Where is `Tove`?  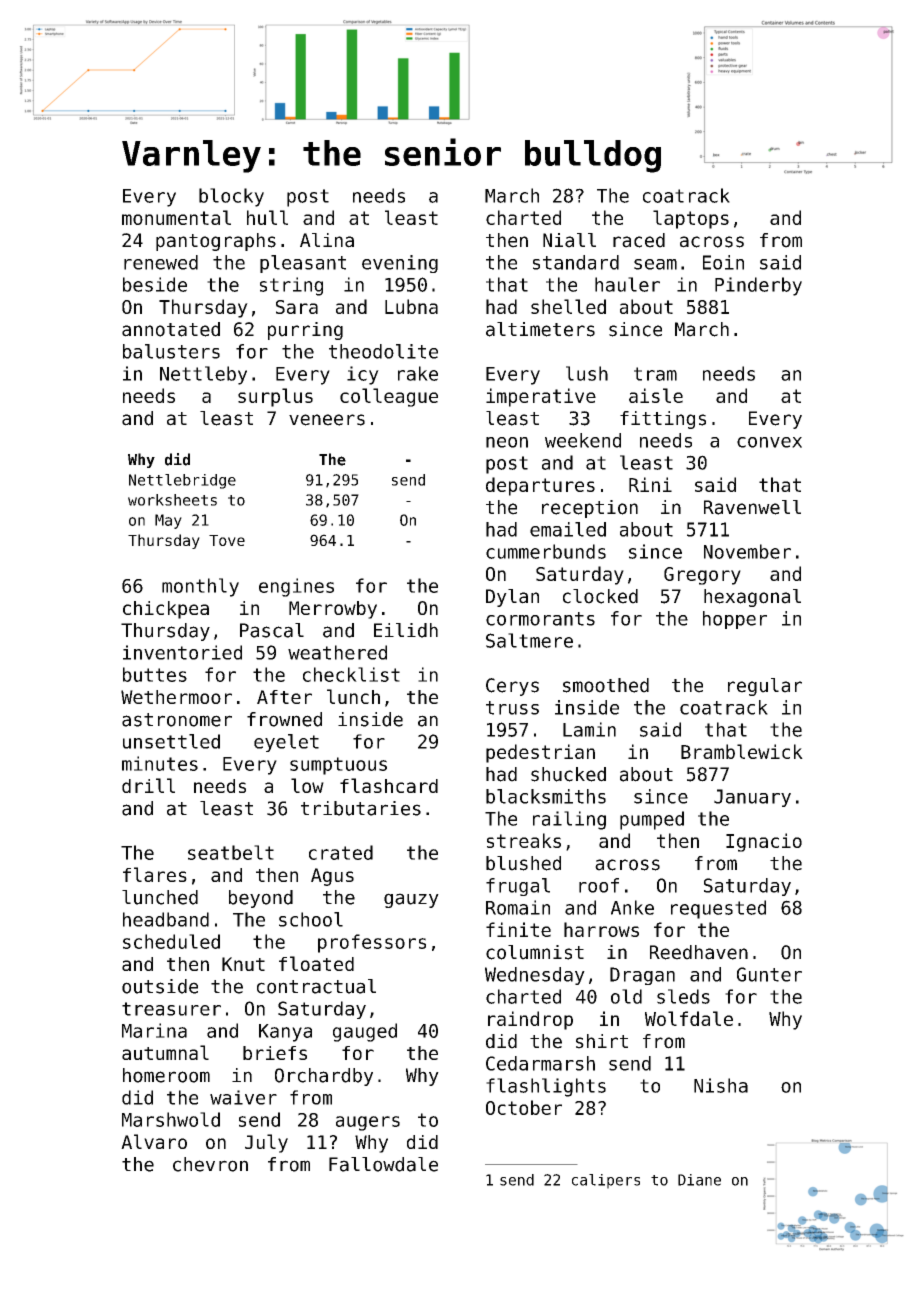 Tove is located at coordinates (227, 540).
